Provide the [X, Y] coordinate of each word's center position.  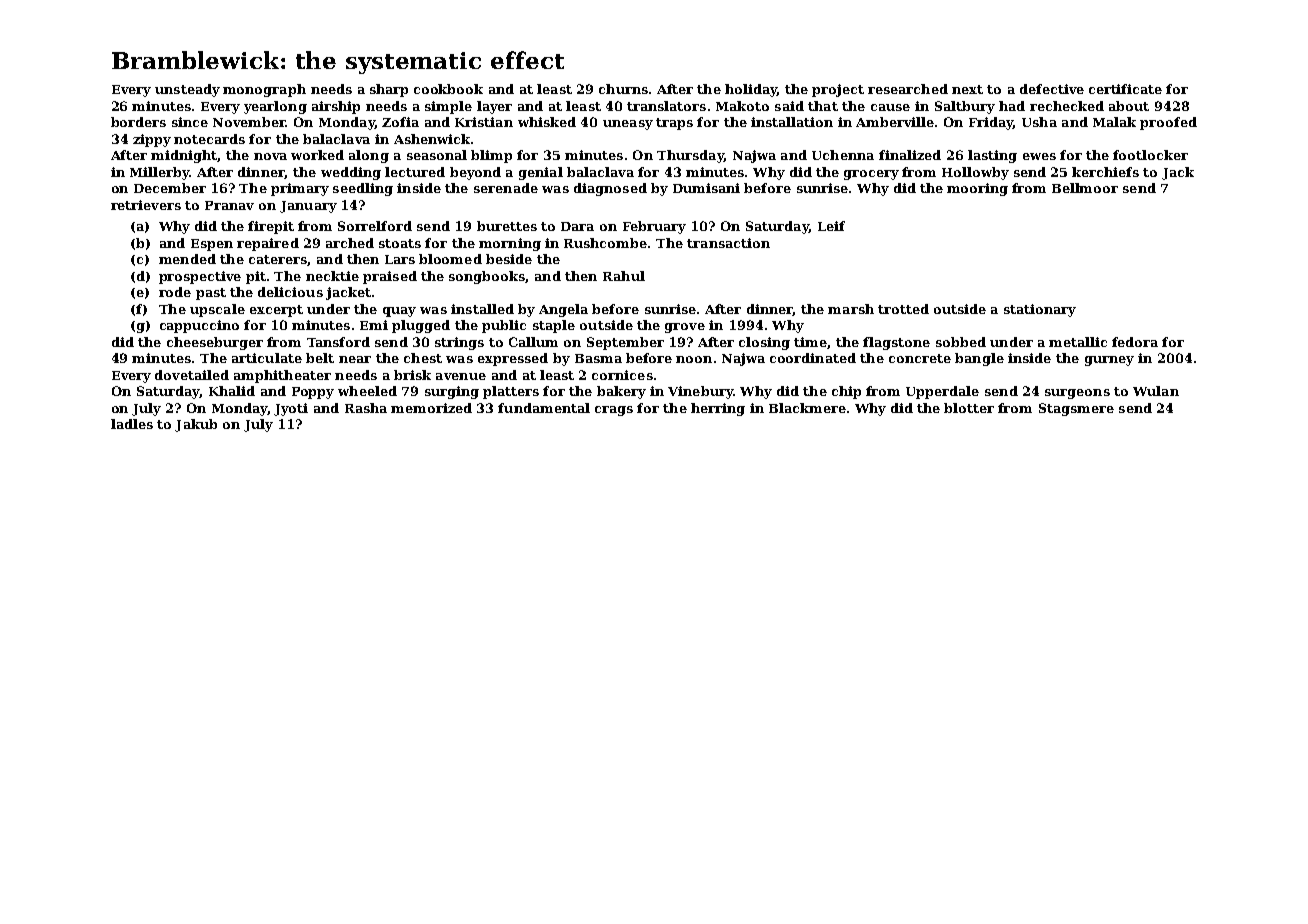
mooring [977, 189]
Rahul [624, 276]
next [967, 89]
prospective [200, 277]
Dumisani [706, 188]
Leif [831, 226]
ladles [132, 424]
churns [623, 89]
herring [718, 409]
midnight [184, 156]
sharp [389, 90]
